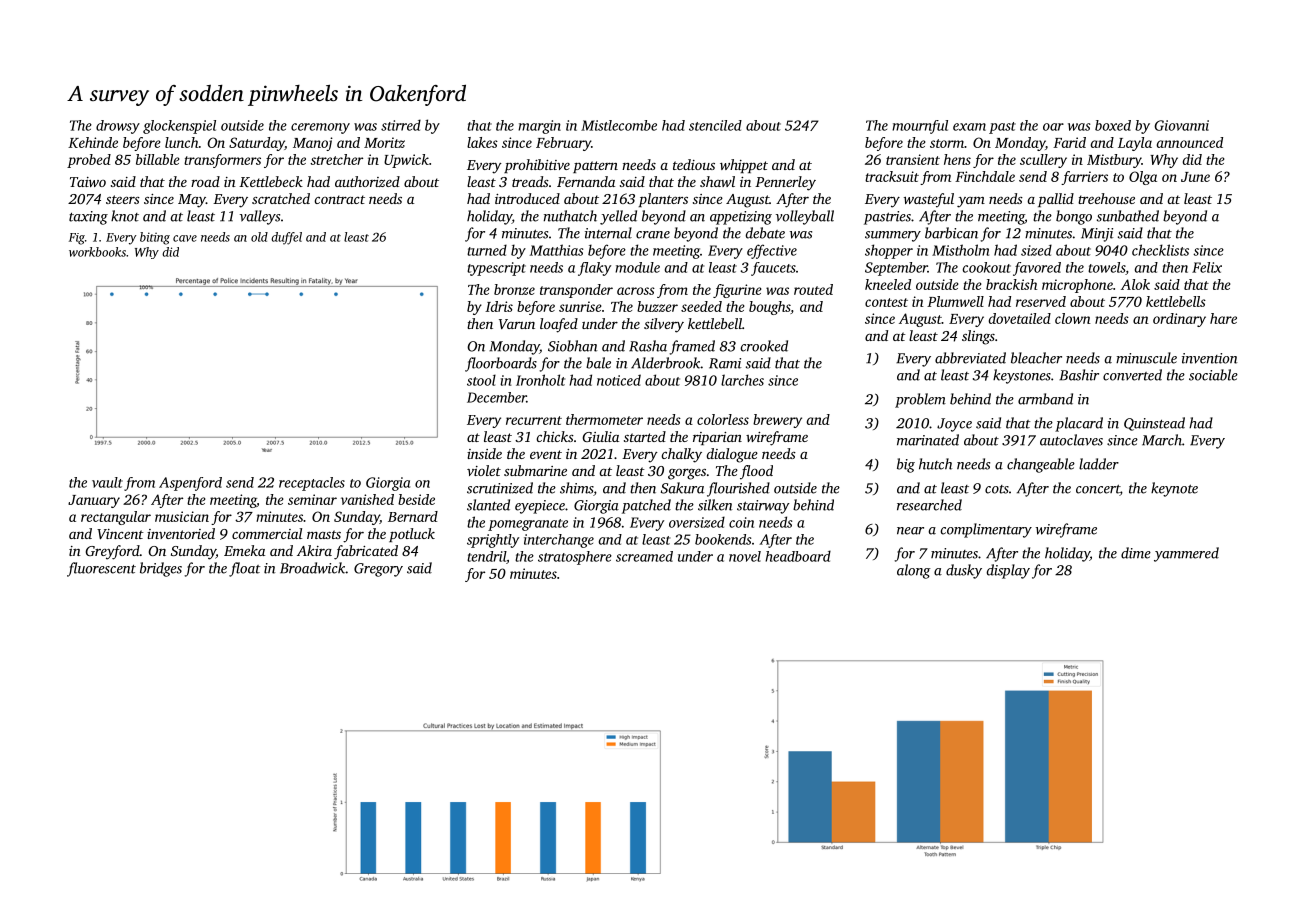  Describe the element at coordinates (1041, 465) in the image. I see `changeable` at that location.
